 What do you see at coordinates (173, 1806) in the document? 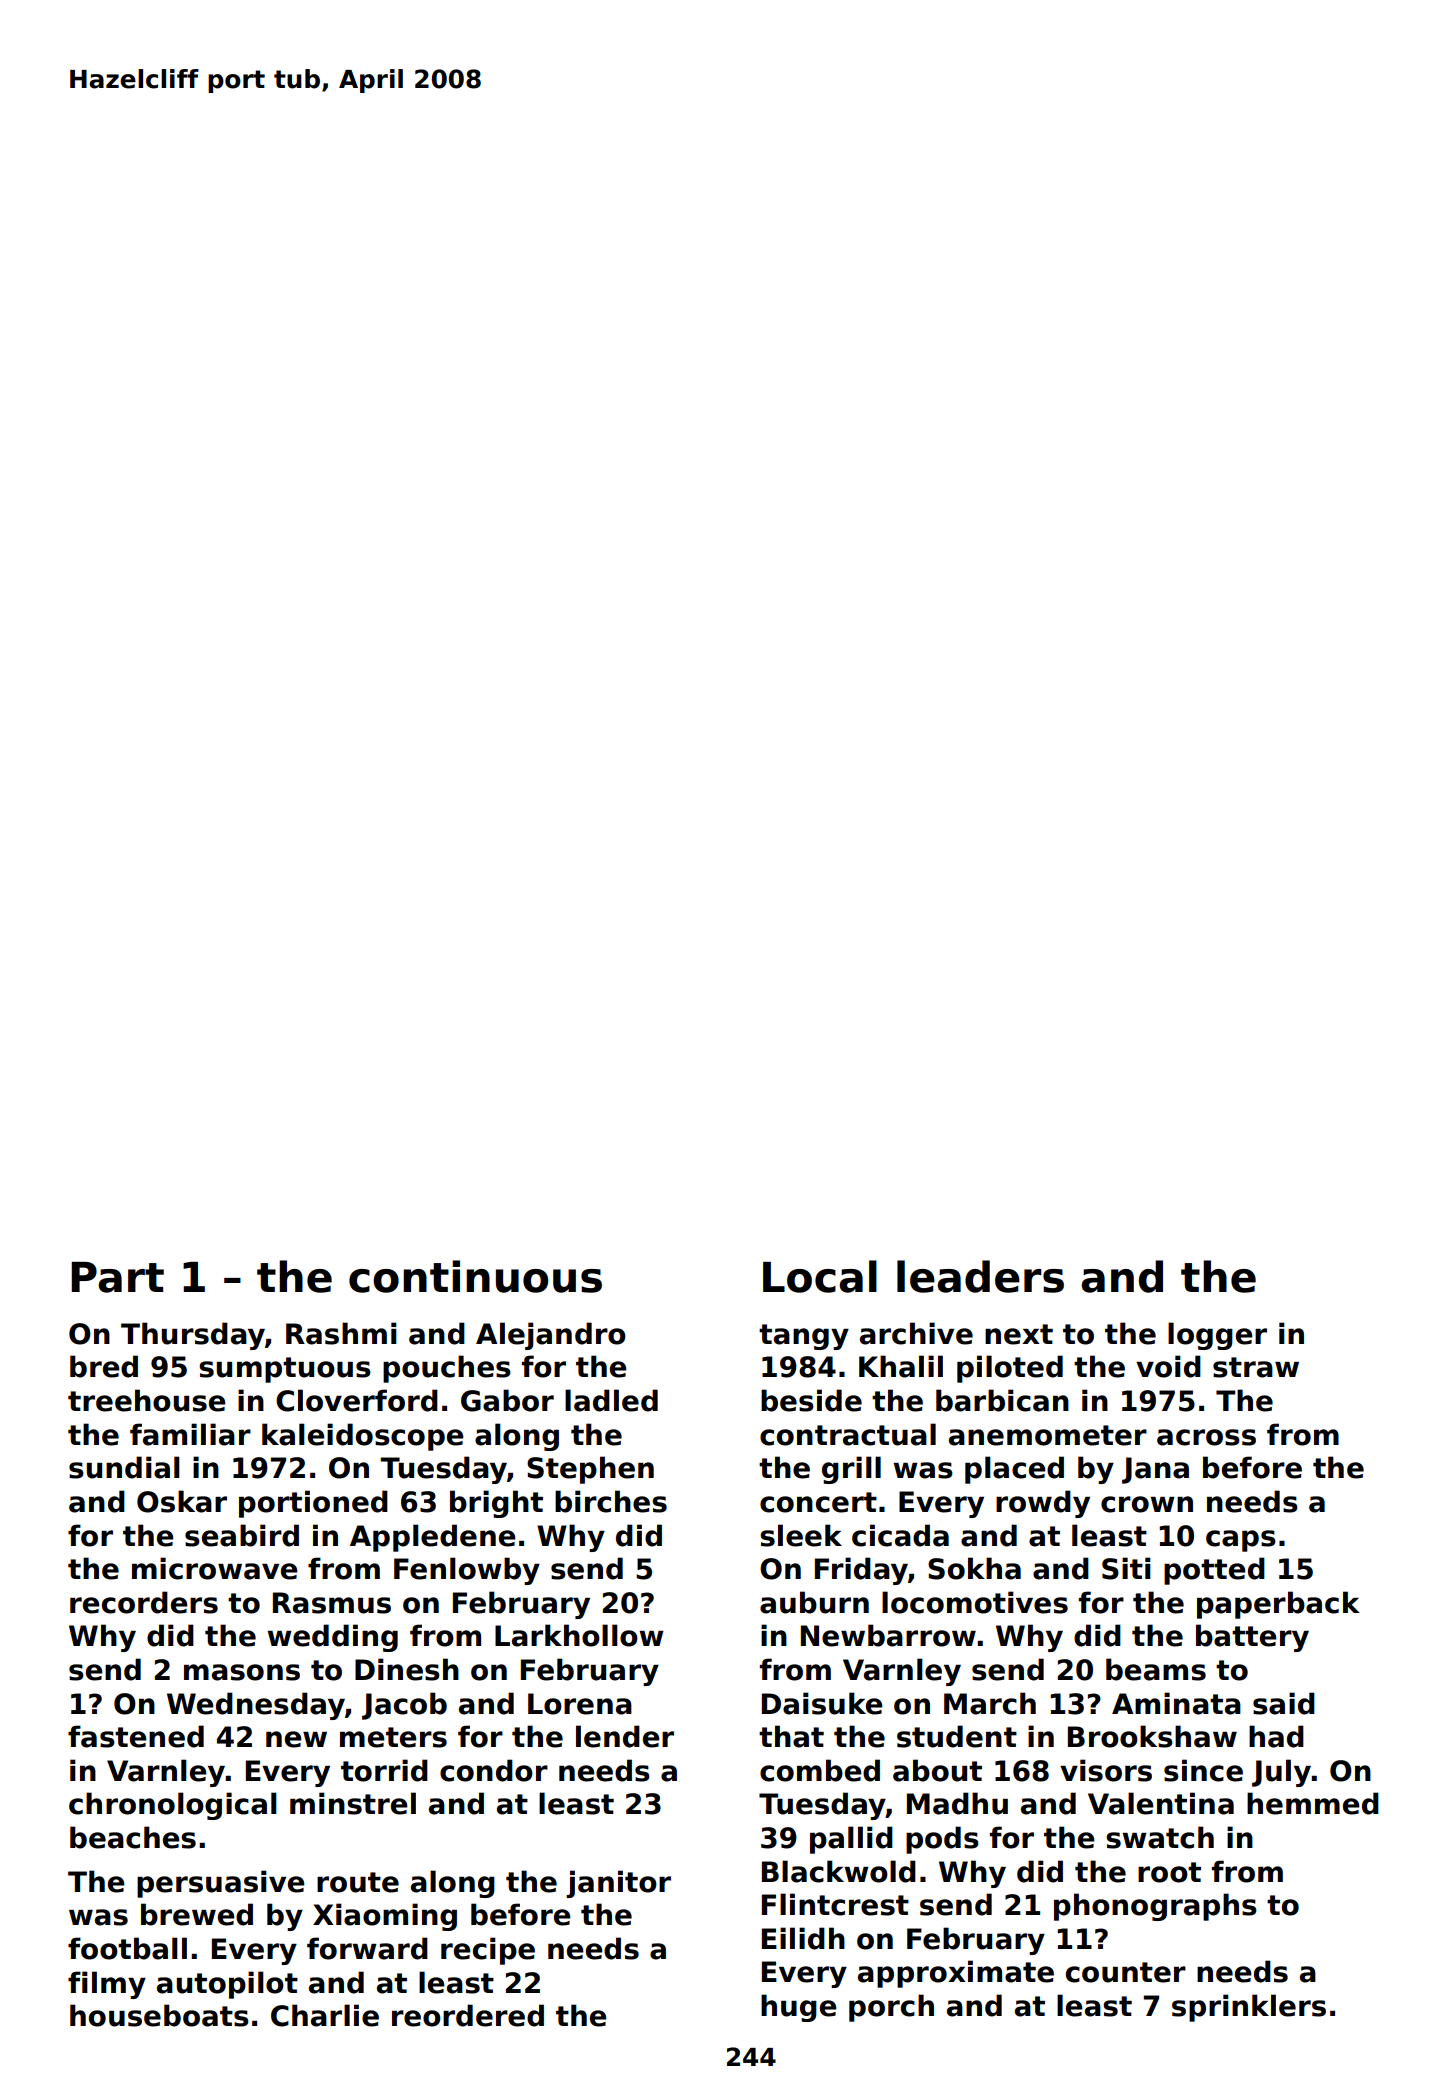
I see `chronological` at bounding box center [173, 1806].
